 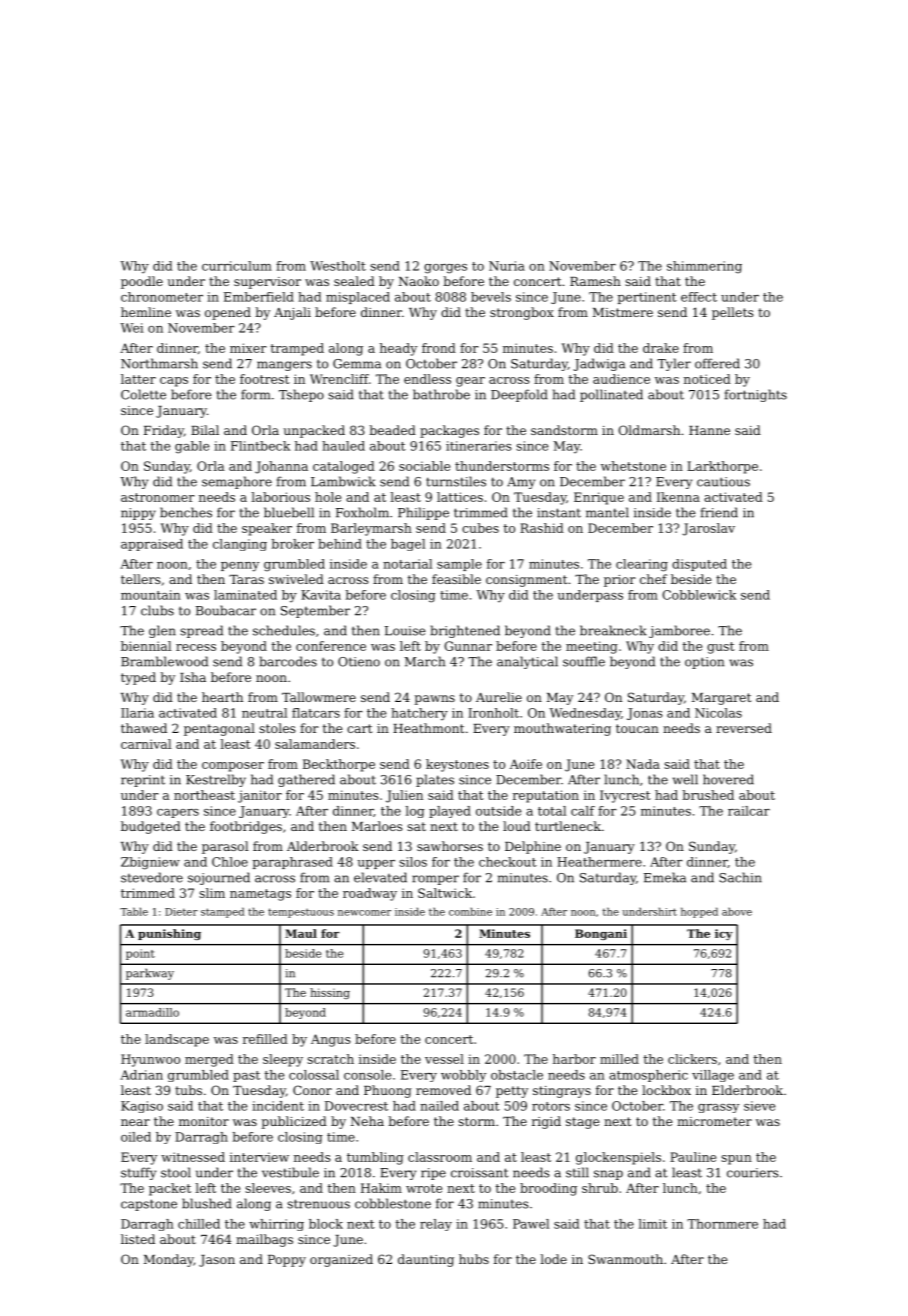 What do you see at coordinates (226, 610) in the screenshot?
I see `Boubacar` at bounding box center [226, 610].
